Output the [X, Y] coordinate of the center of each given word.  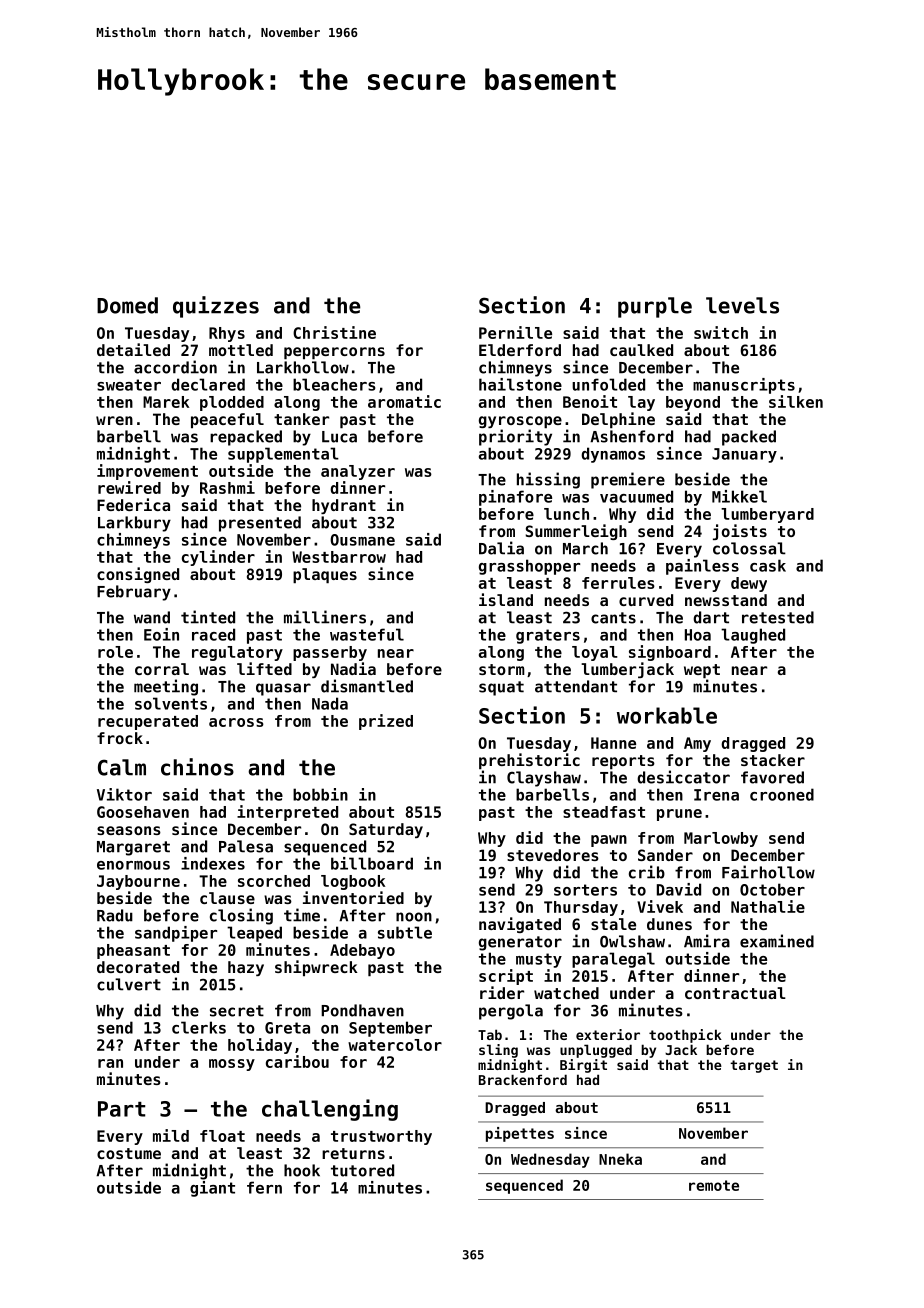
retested [778, 617]
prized [386, 722]
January [744, 455]
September [390, 1029]
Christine [334, 332]
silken [796, 401]
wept [702, 671]
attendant [576, 686]
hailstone [520, 384]
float [222, 1136]
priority [515, 437]
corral [162, 669]
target [754, 1066]
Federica [133, 504]
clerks [199, 1027]
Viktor [124, 794]
